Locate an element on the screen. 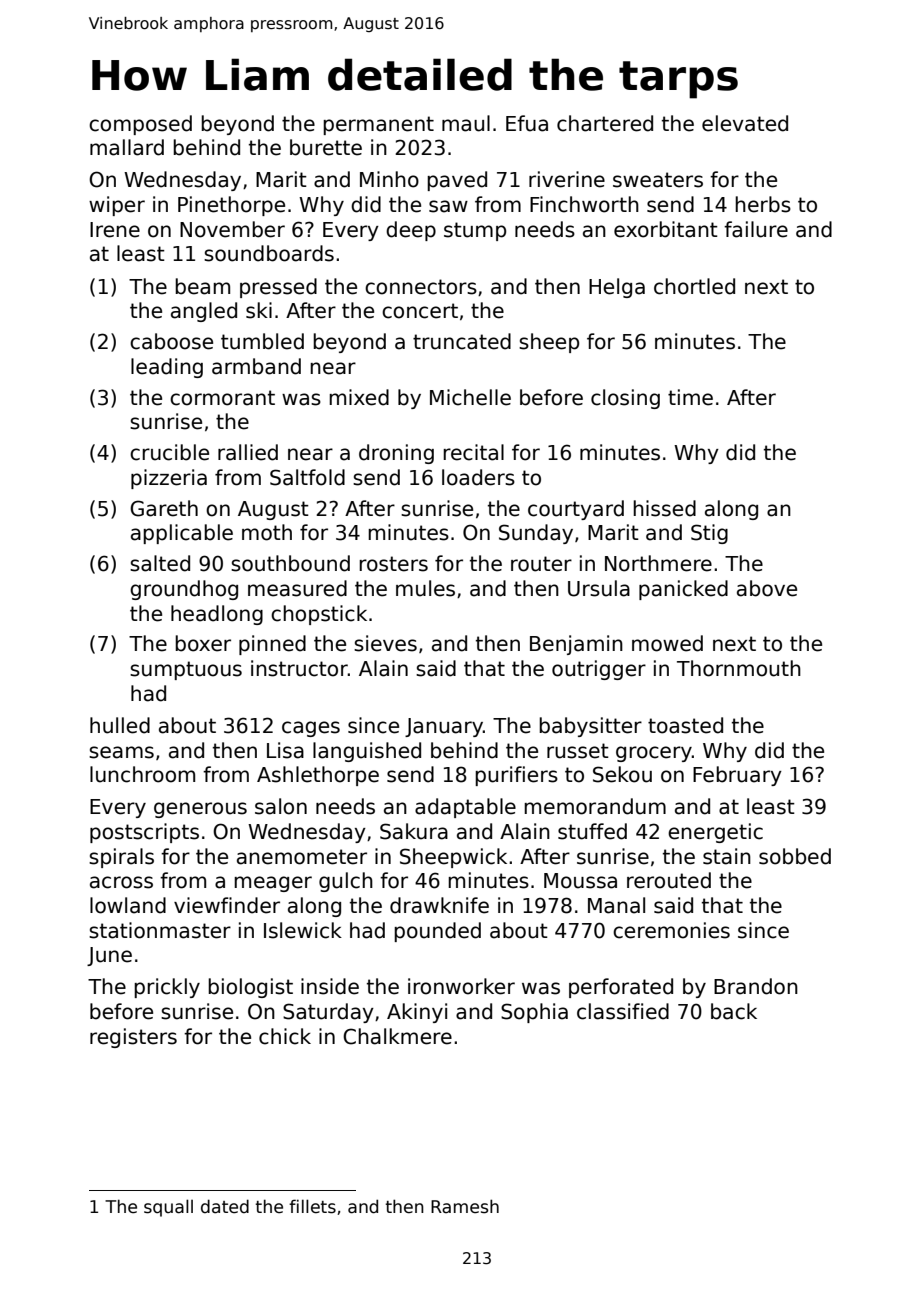 The height and width of the screenshot is (1314, 924). sweaters is located at coordinates (658, 180).
